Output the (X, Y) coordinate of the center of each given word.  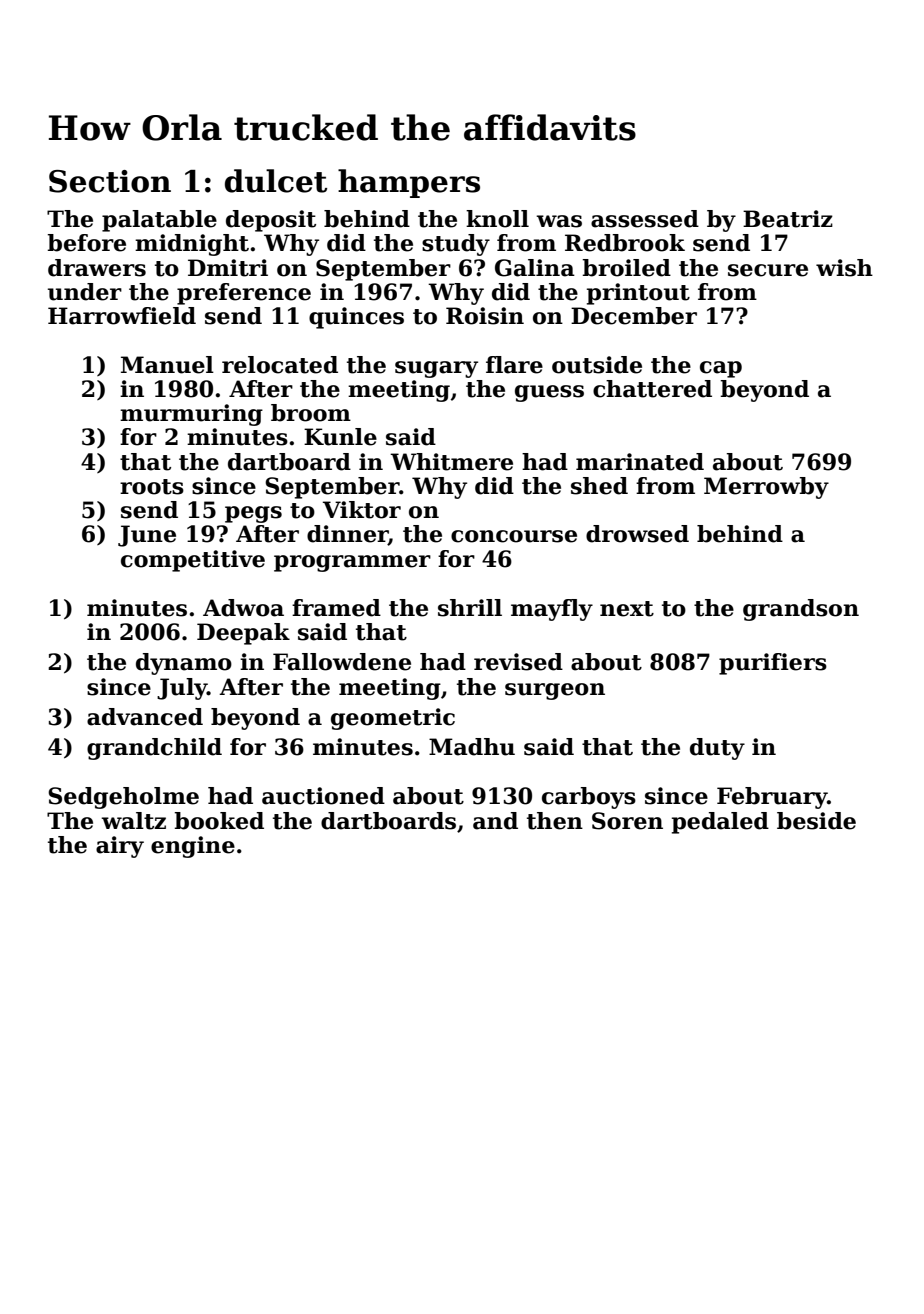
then (555, 821)
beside (816, 821)
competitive (193, 561)
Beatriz (788, 219)
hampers (409, 183)
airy (120, 847)
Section (110, 181)
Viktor (362, 510)
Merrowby (766, 488)
